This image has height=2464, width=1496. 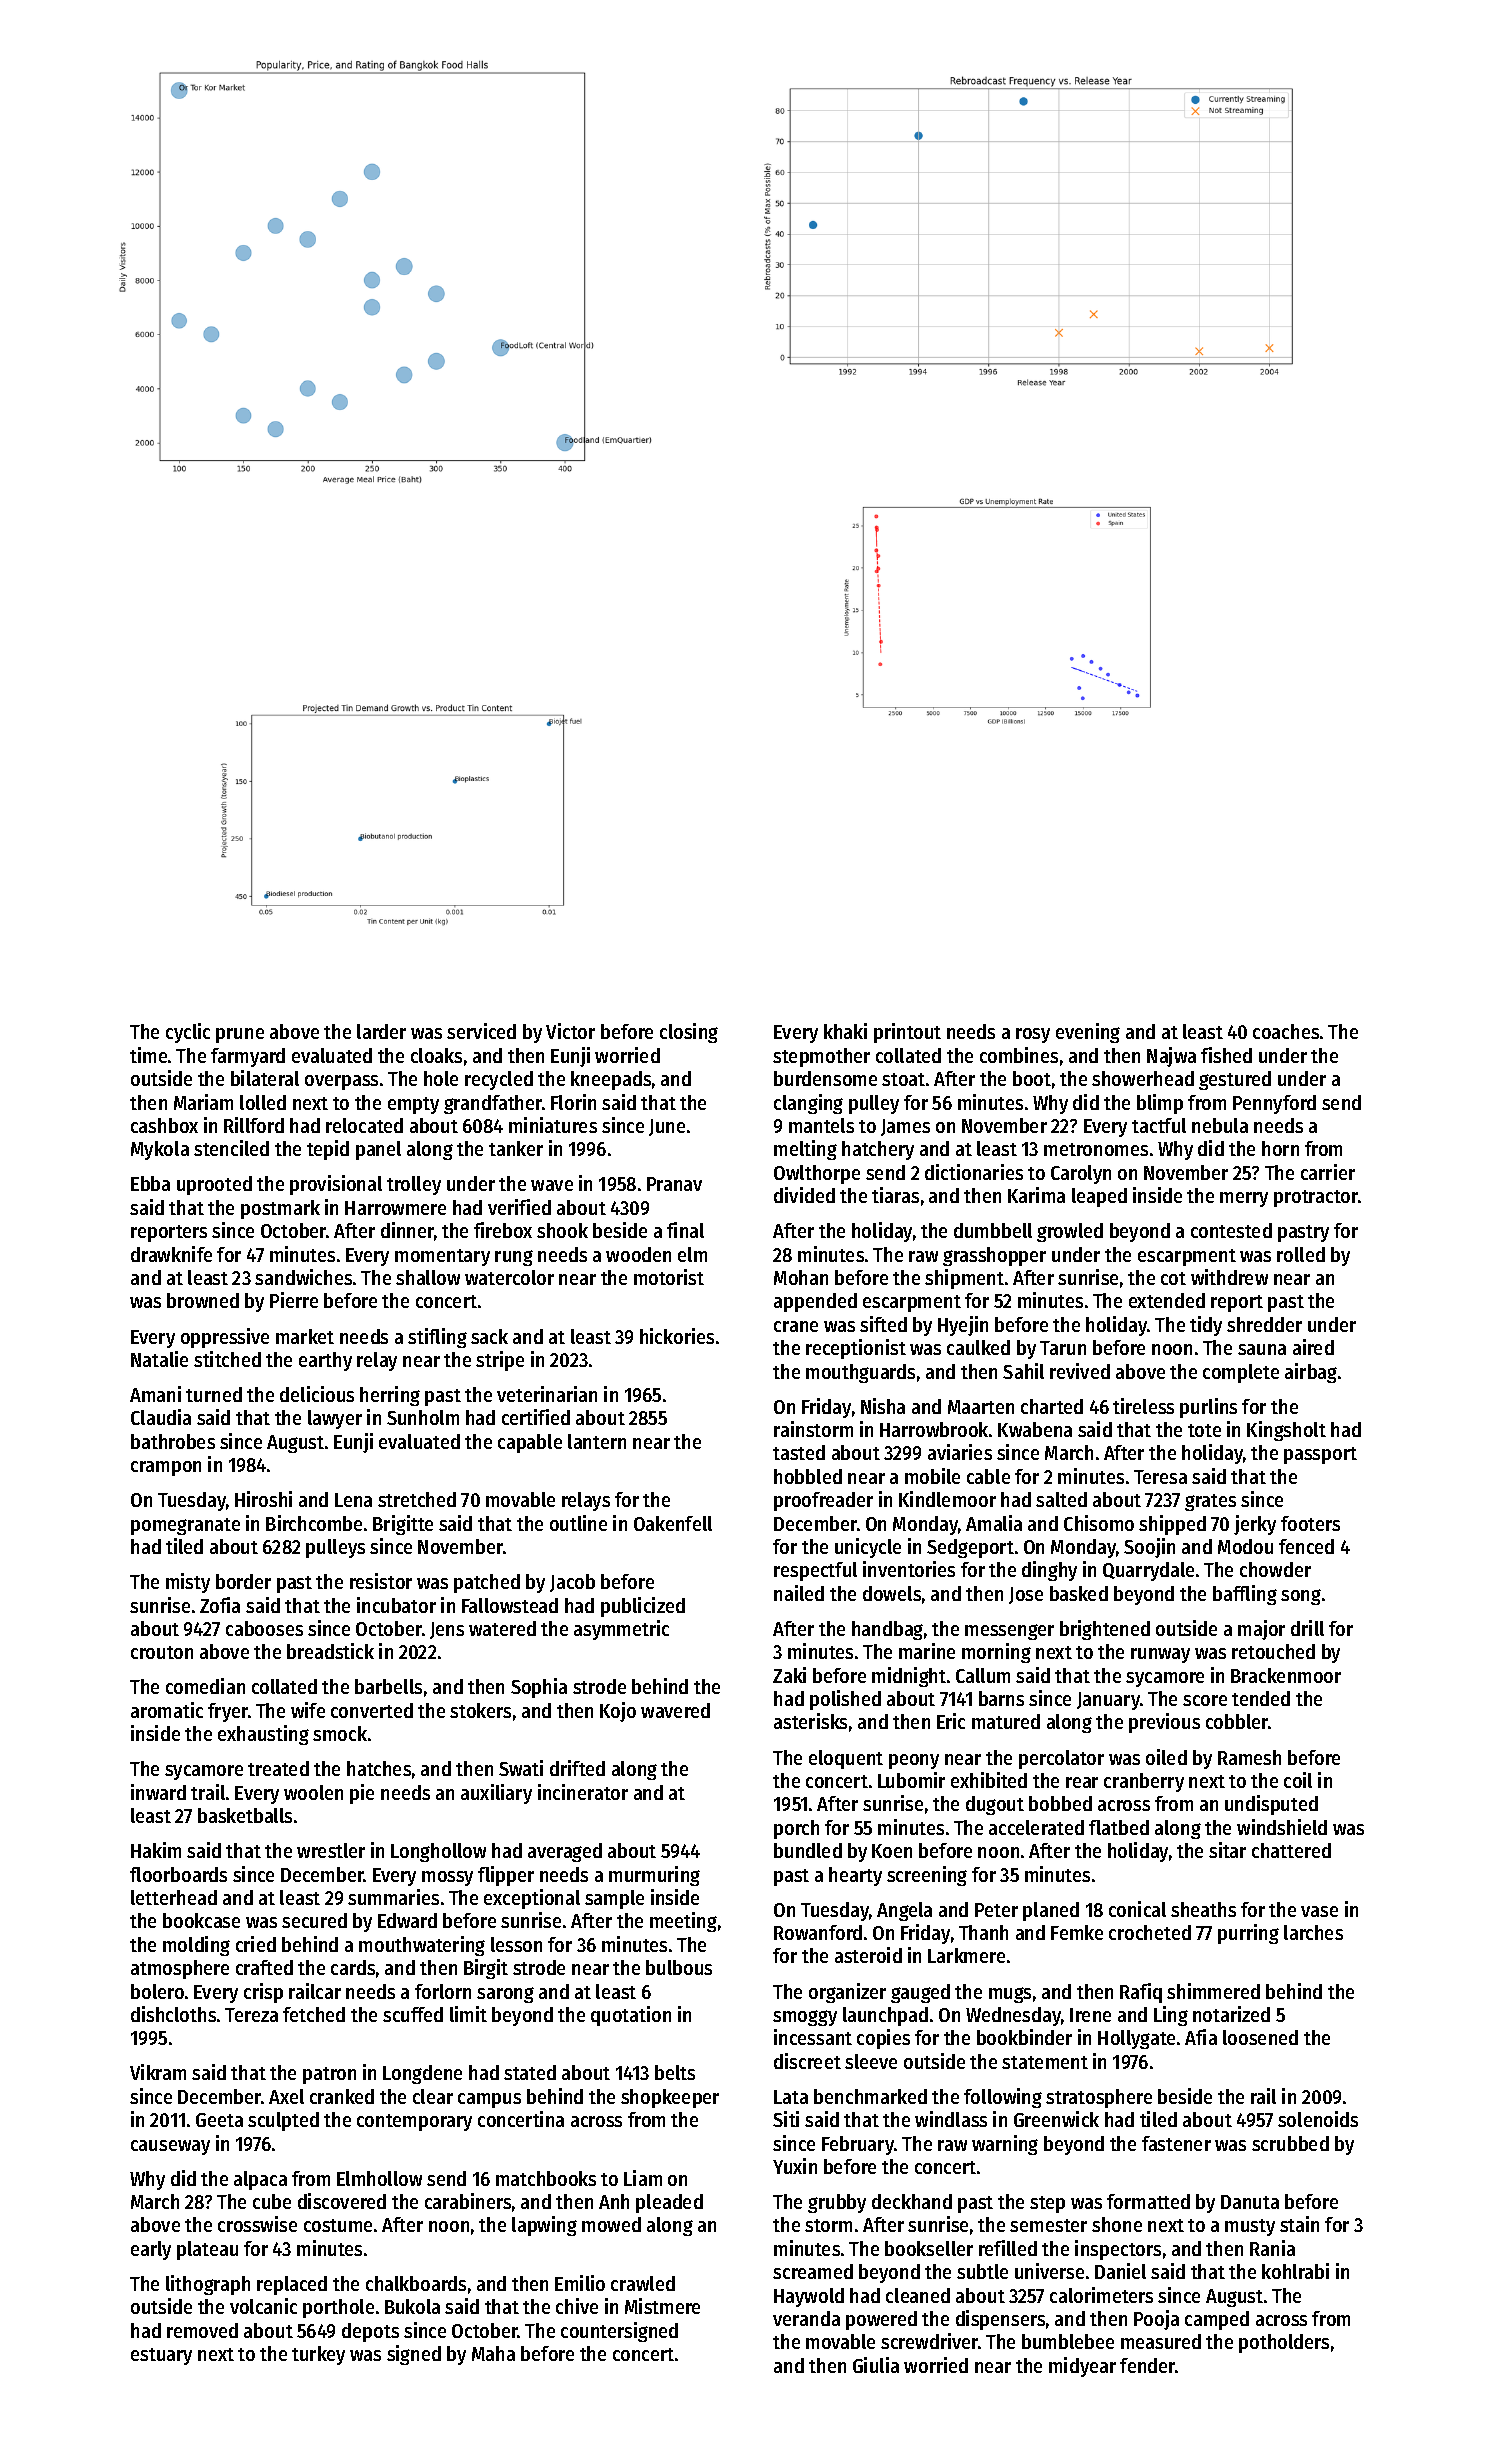 I want to click on Geeta, so click(x=219, y=2120).
